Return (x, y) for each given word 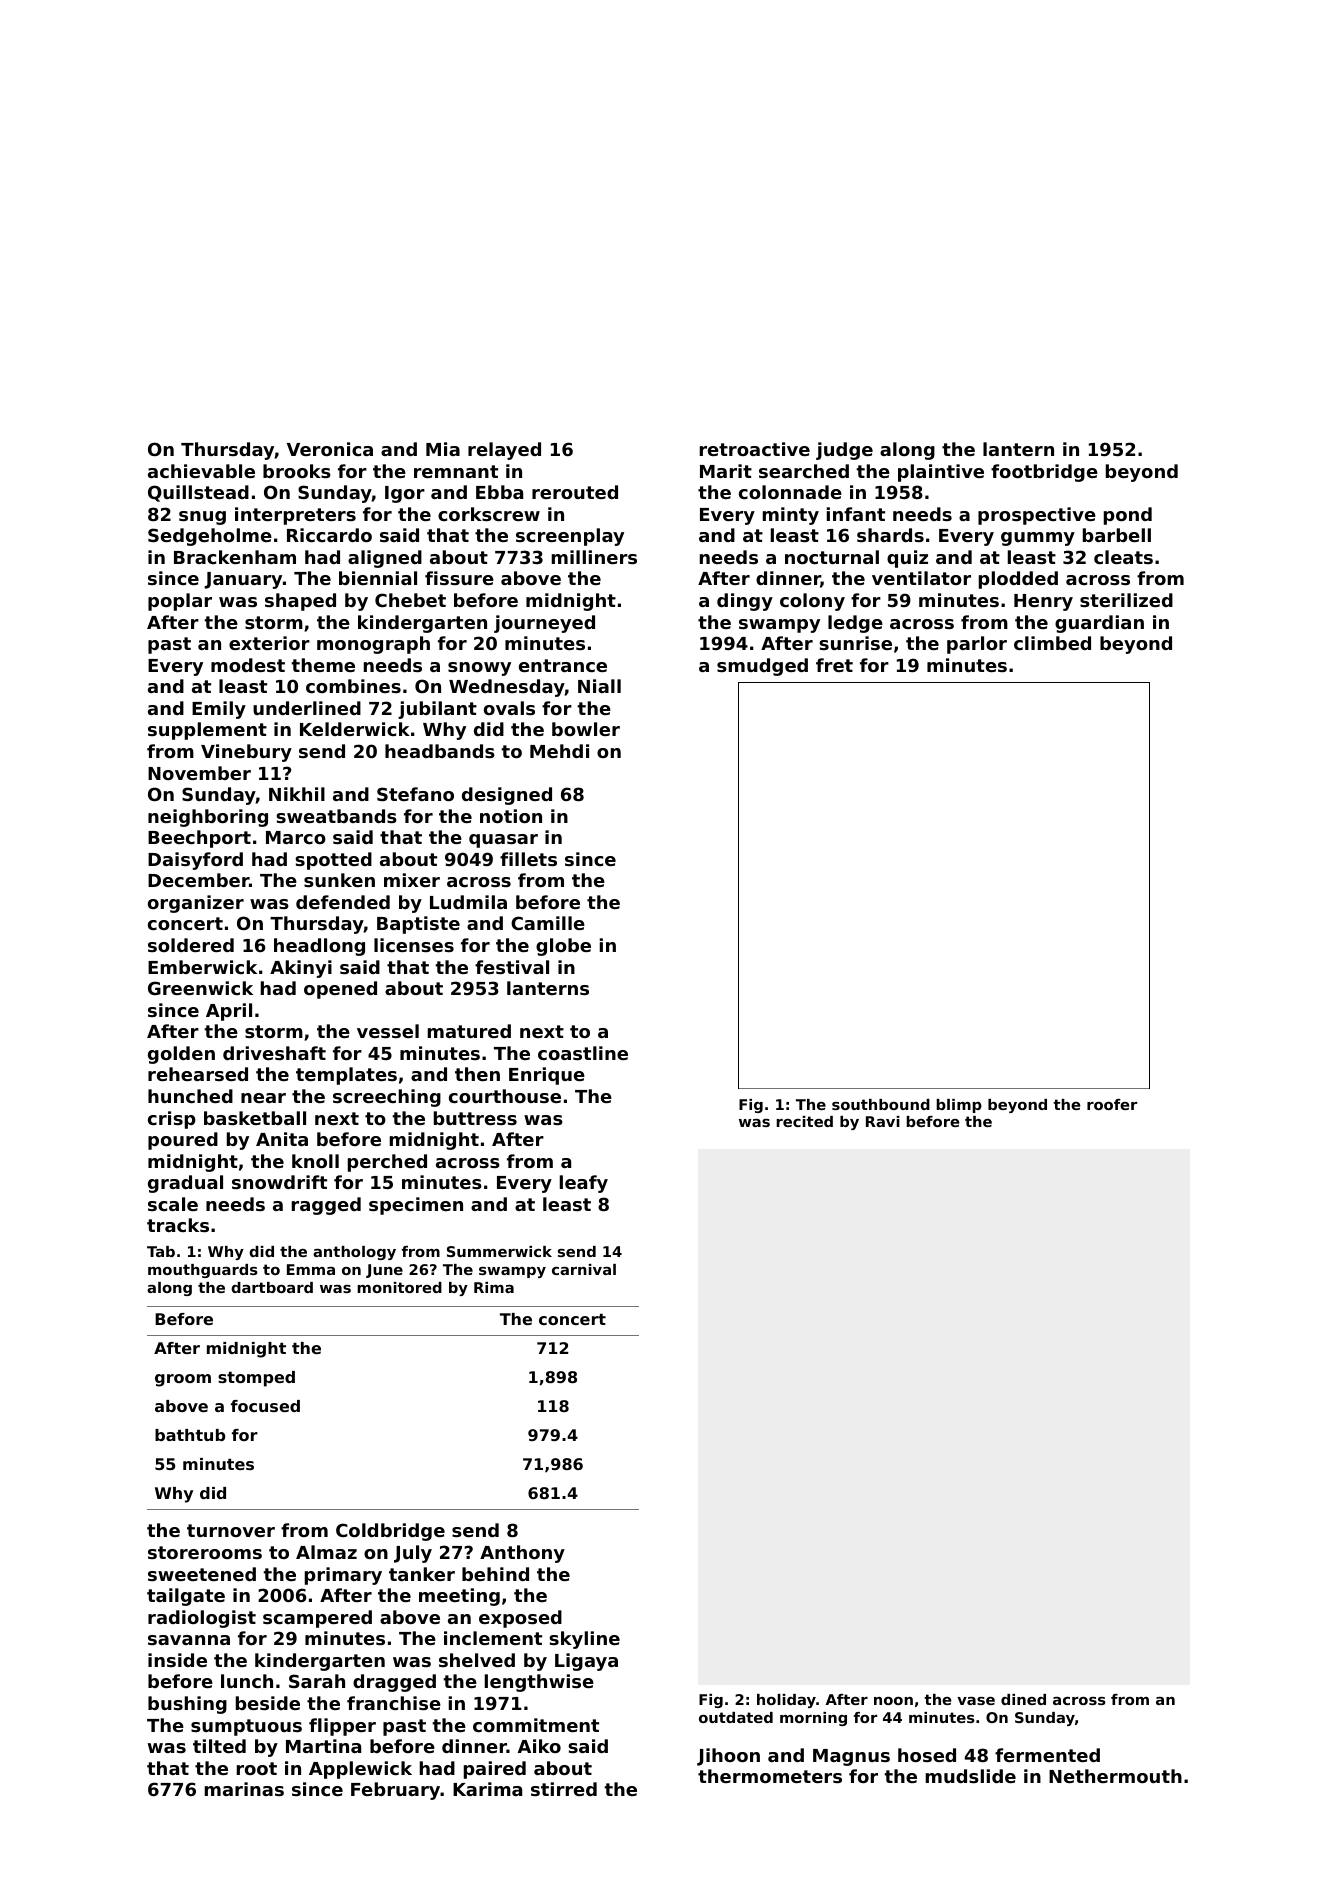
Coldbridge (390, 1532)
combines (353, 686)
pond (1128, 516)
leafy (584, 1184)
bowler (586, 729)
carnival (584, 1269)
